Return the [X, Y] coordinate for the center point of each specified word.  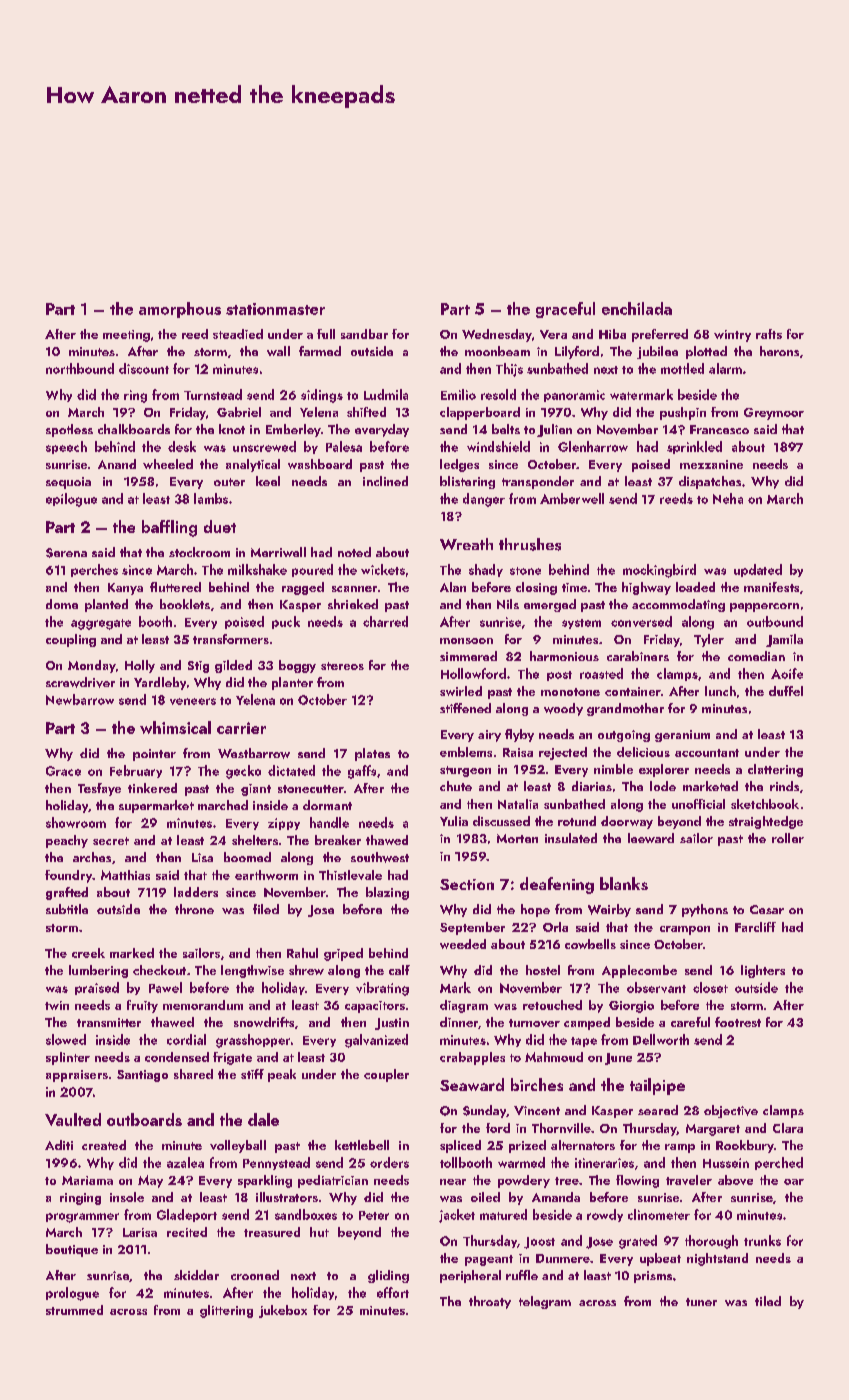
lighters [763, 971]
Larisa [140, 1232]
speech [66, 447]
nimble [613, 769]
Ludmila [386, 394]
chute [456, 786]
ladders [196, 892]
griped [343, 954]
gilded [233, 666]
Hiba [612, 334]
